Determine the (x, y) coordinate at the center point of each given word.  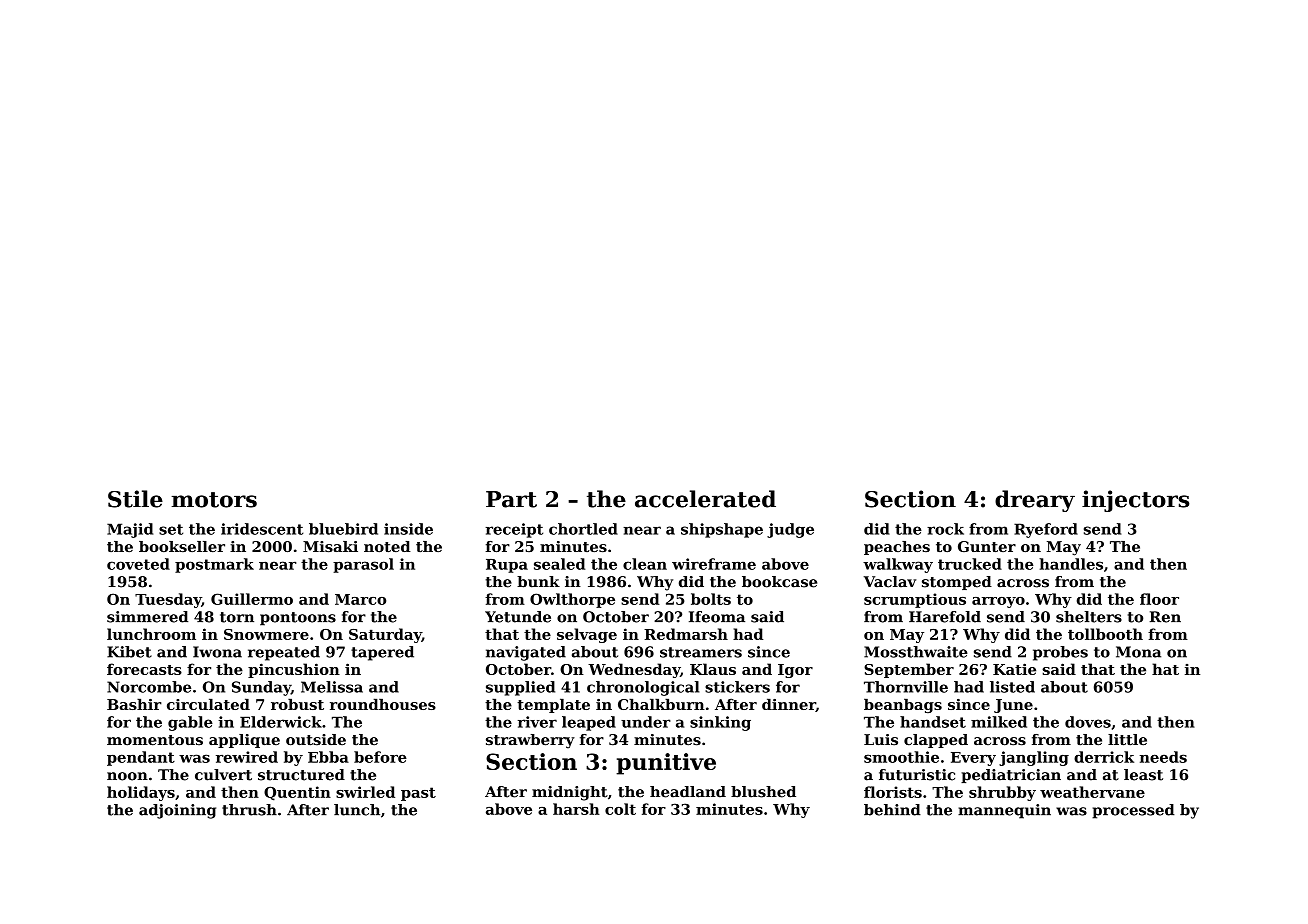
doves (1088, 722)
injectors (1135, 501)
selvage (587, 635)
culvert (223, 775)
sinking (720, 723)
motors (214, 500)
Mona (1138, 652)
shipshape (722, 530)
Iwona (217, 652)
